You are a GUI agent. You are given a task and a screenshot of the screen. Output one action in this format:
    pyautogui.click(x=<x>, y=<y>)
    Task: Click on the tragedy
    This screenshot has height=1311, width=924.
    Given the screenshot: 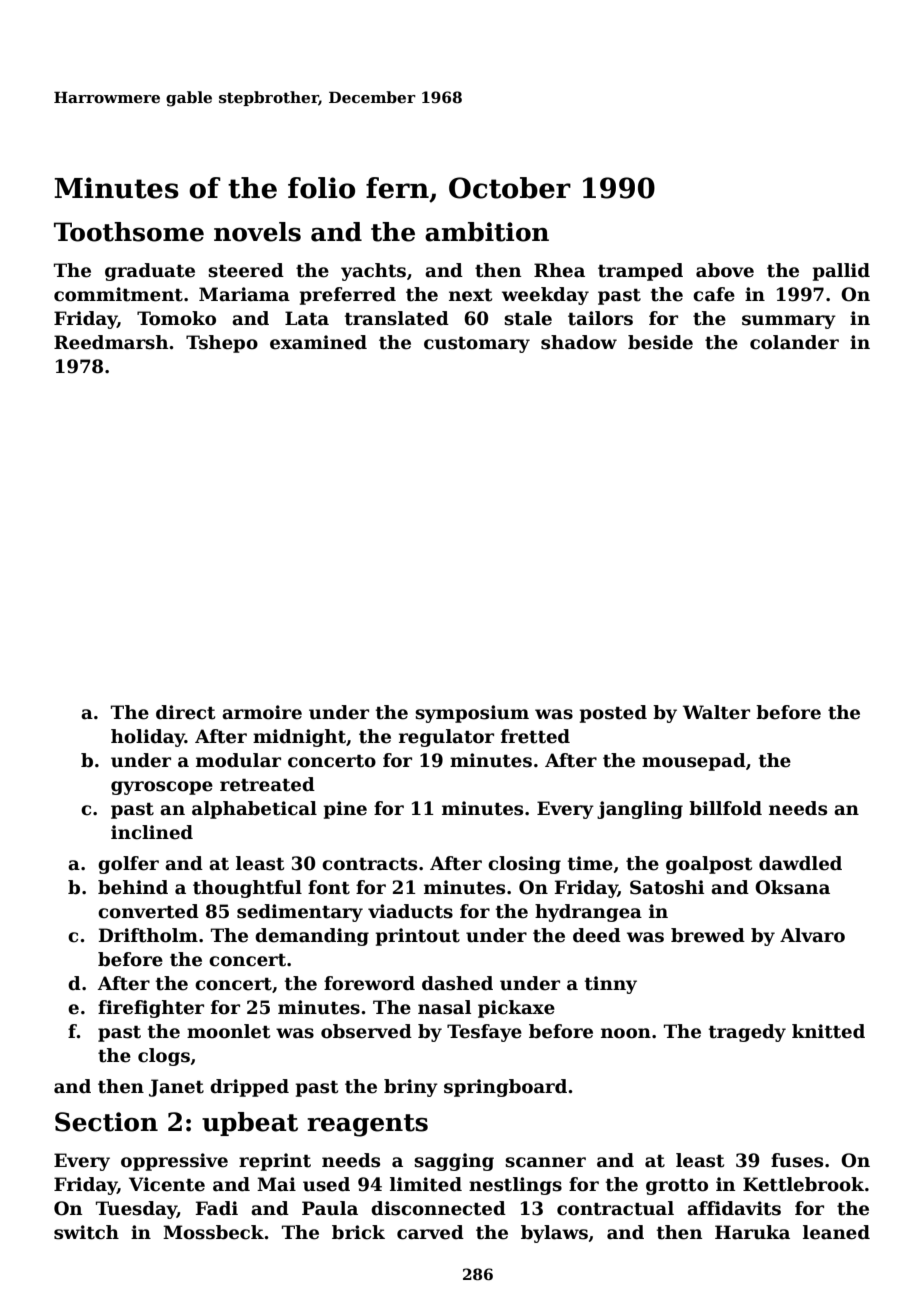 What is the action you would take?
    pyautogui.click(x=747, y=1033)
